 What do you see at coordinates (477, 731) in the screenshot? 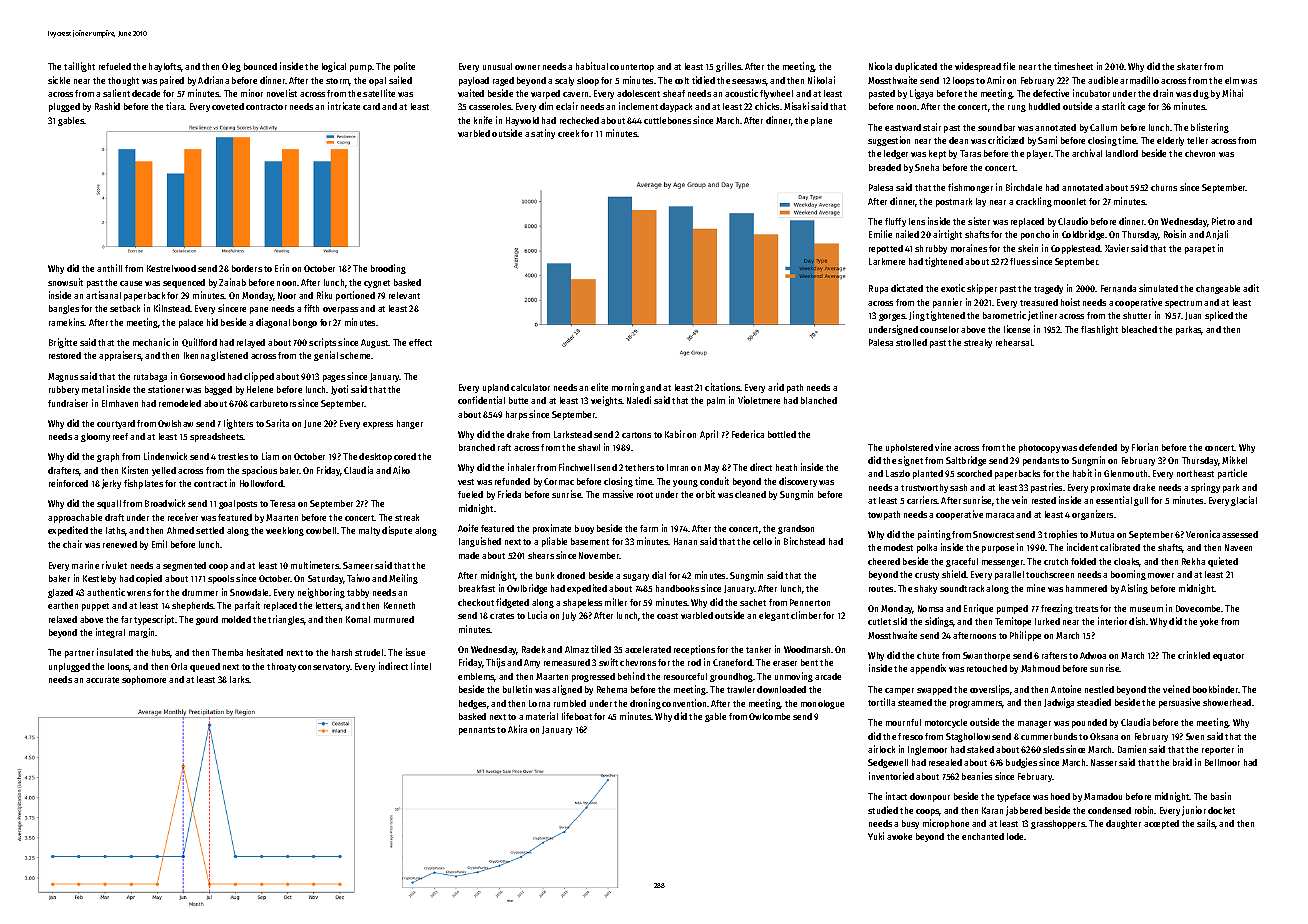
I see `pennants` at bounding box center [477, 731].
